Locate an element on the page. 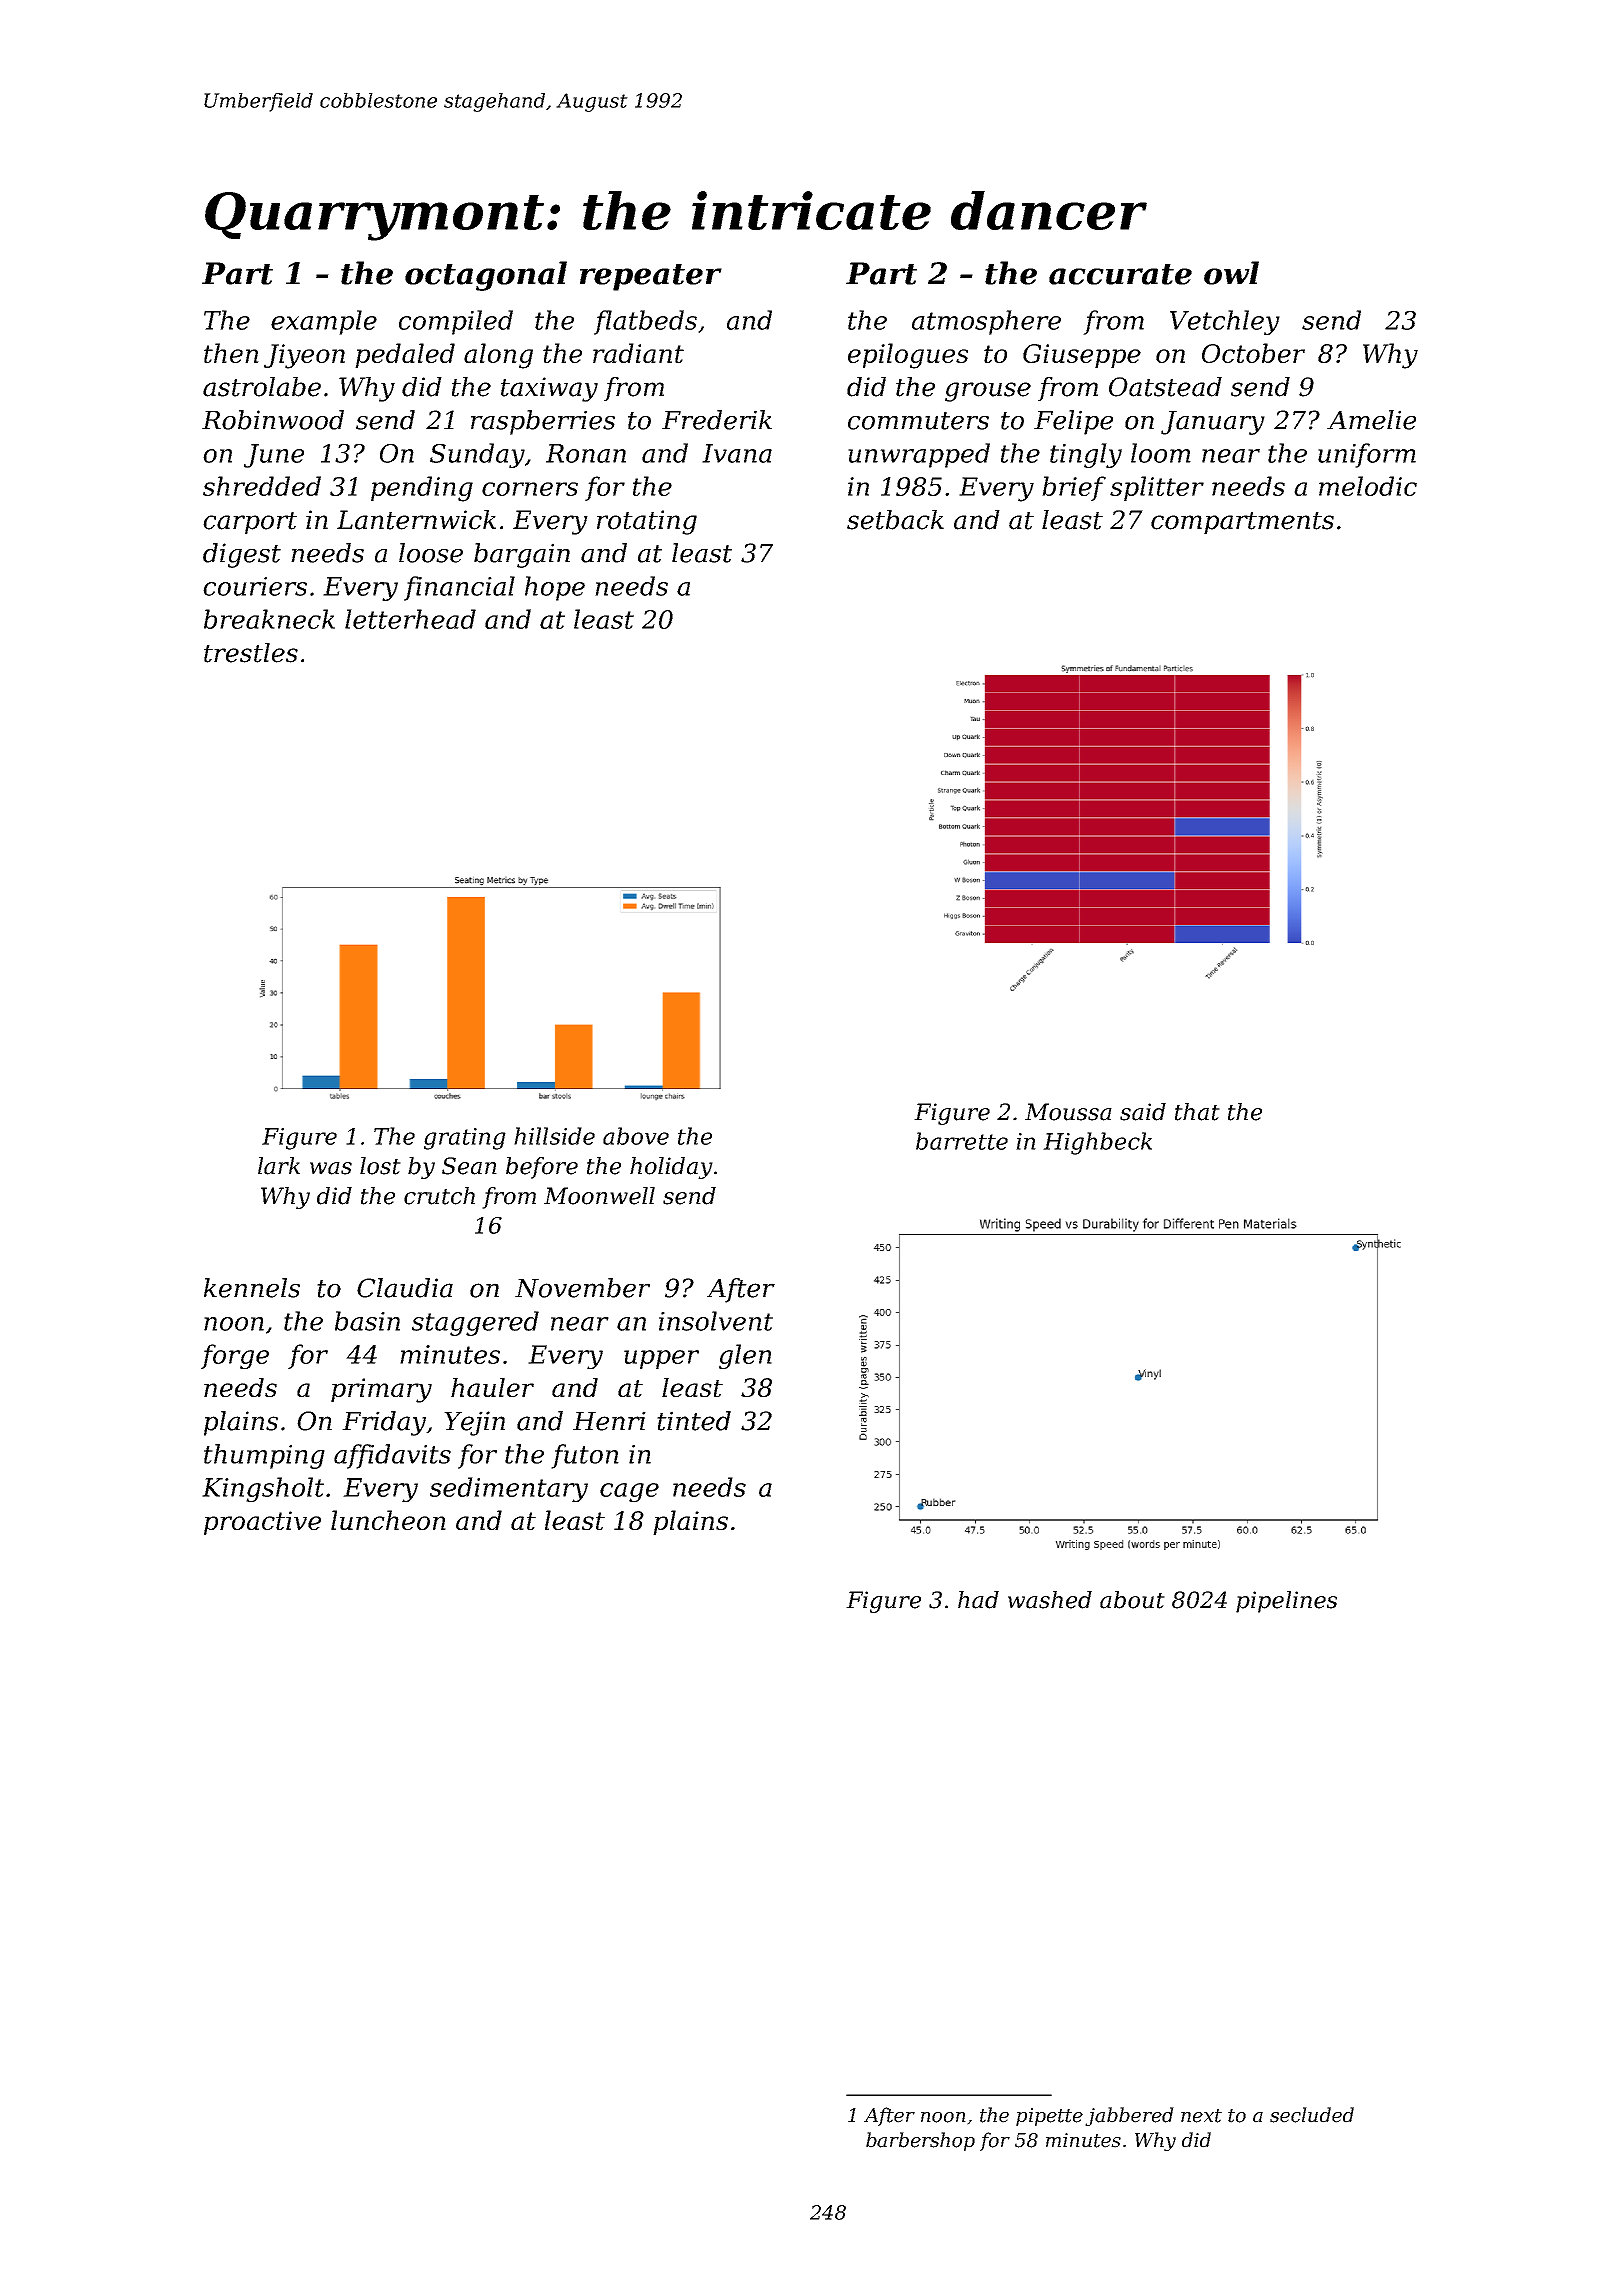 This page has width=1620, height=2292. pipette is located at coordinates (1049, 2117).
